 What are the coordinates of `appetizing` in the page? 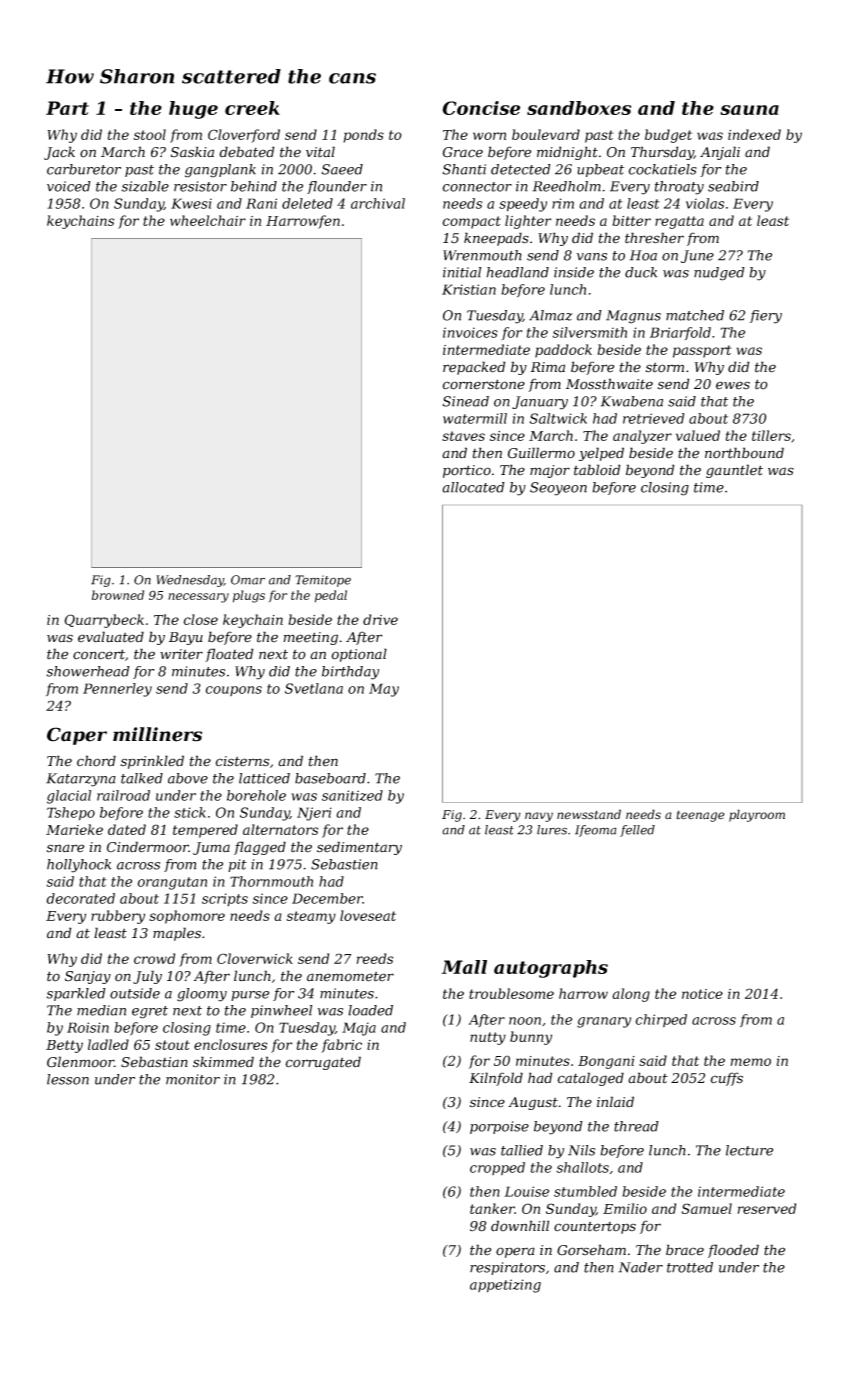 It's located at (505, 1286).
